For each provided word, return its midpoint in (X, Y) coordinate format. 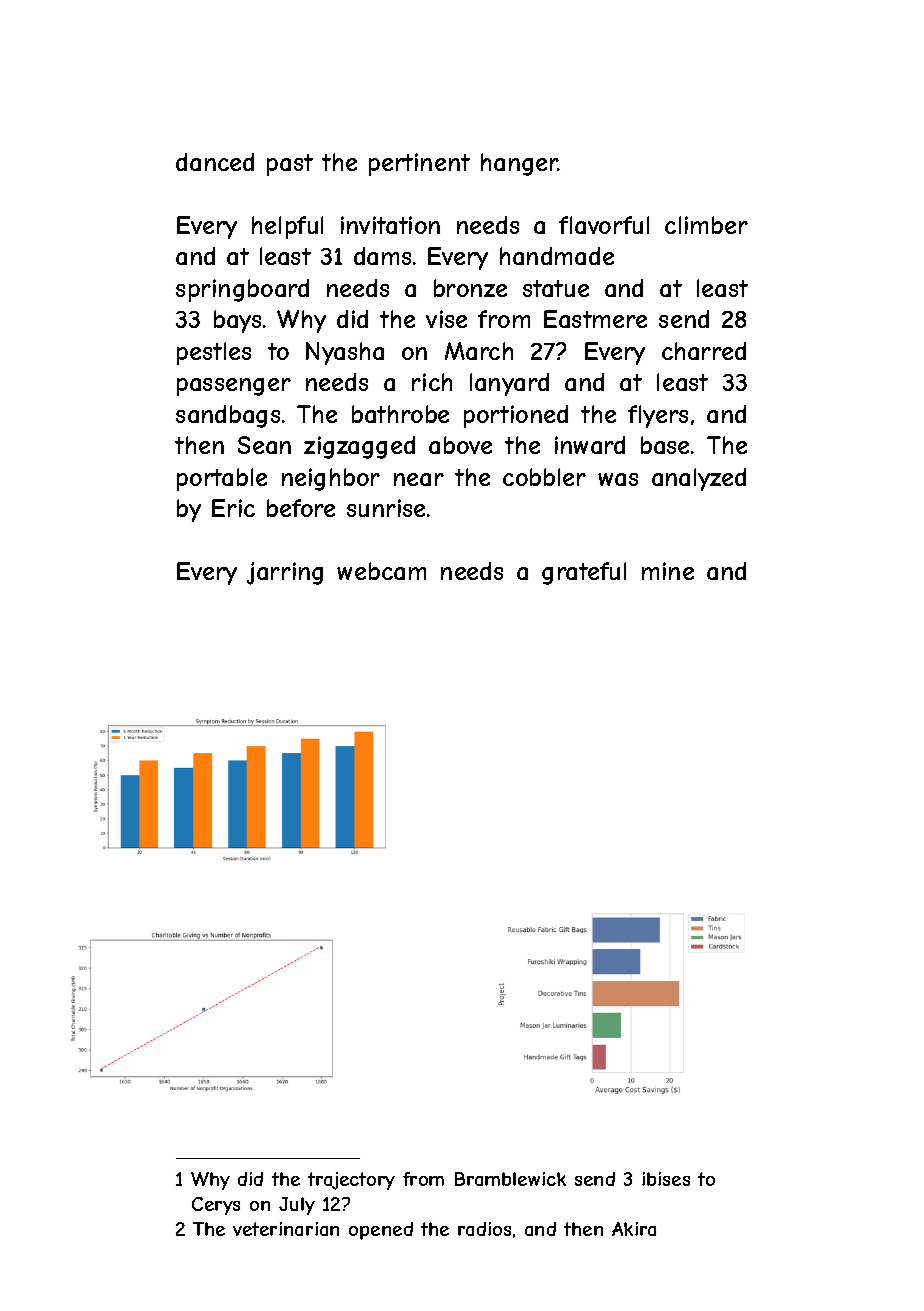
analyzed (699, 479)
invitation (390, 225)
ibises (666, 1179)
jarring (285, 573)
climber (706, 225)
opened (381, 1231)
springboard (242, 290)
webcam (381, 571)
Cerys (216, 1206)
